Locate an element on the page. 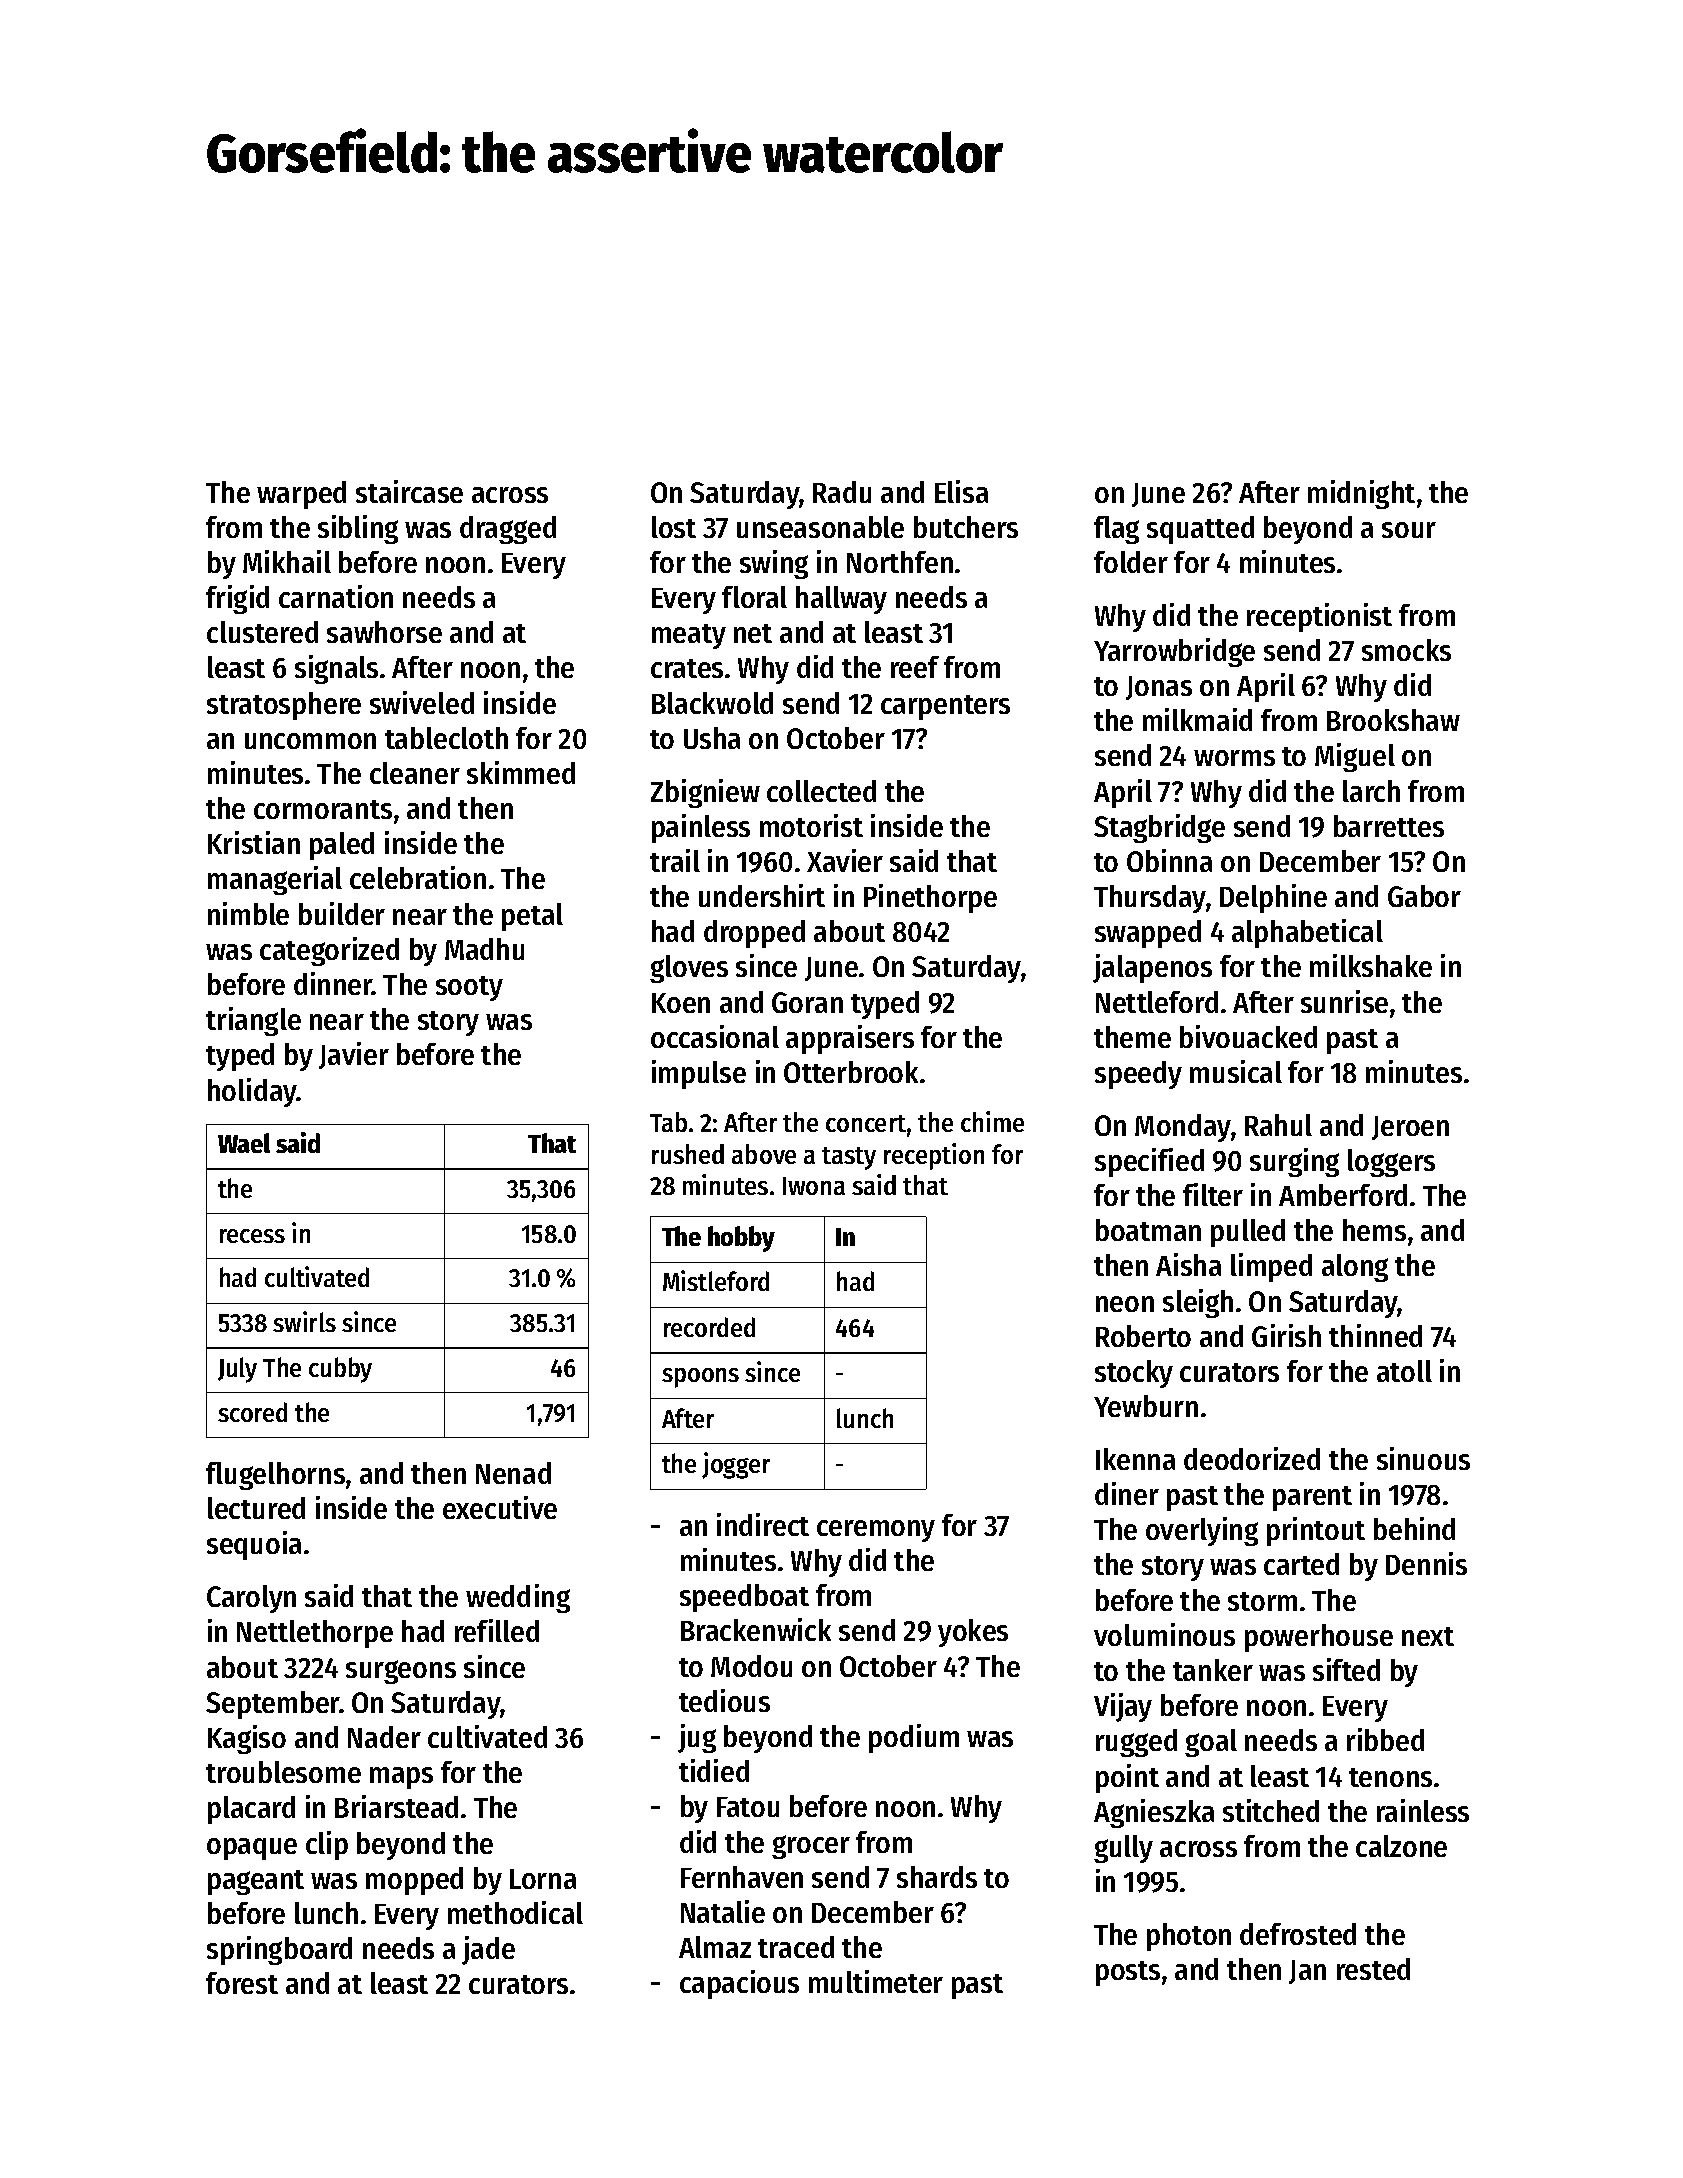 The image size is (1683, 2178). milkshake is located at coordinates (1371, 965).
